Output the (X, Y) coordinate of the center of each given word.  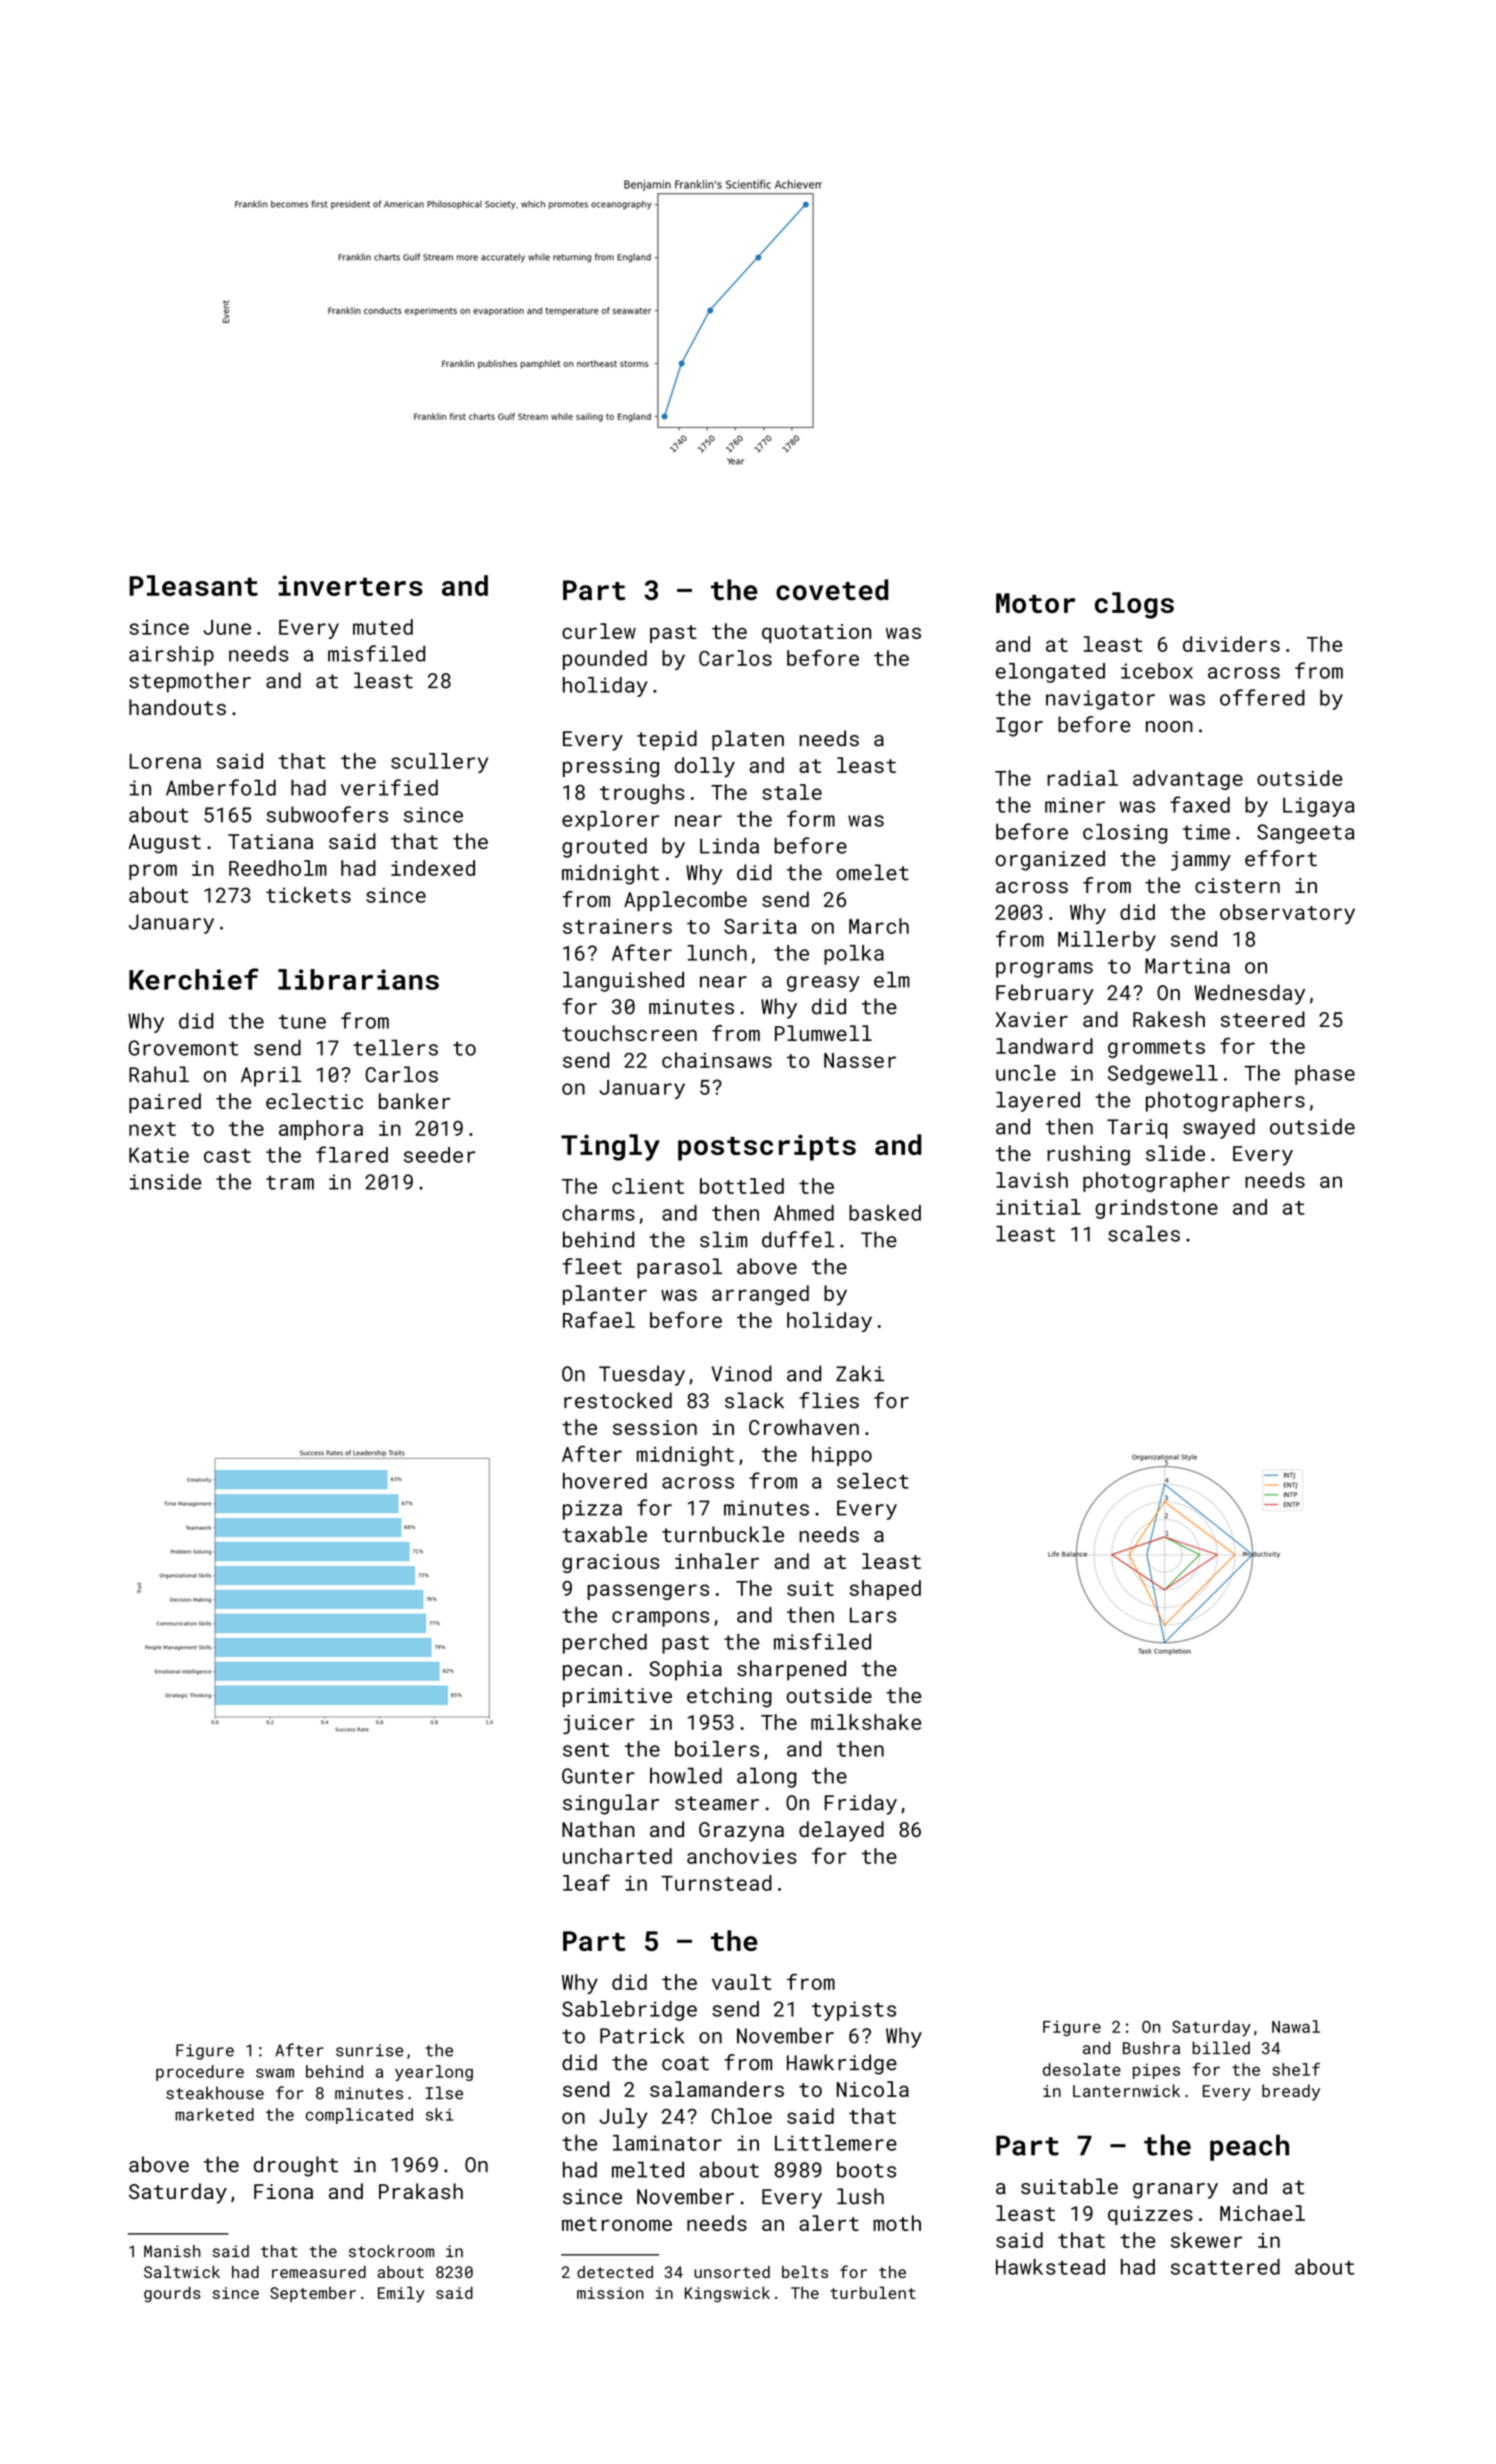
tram (290, 1182)
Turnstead (716, 1883)
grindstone (1156, 1209)
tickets (308, 895)
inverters (350, 585)
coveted (832, 590)
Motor (1035, 603)
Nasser (860, 1060)
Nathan (598, 1829)
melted (648, 2169)
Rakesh (1169, 1019)
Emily (401, 2294)
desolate (1082, 2069)
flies (829, 1400)
